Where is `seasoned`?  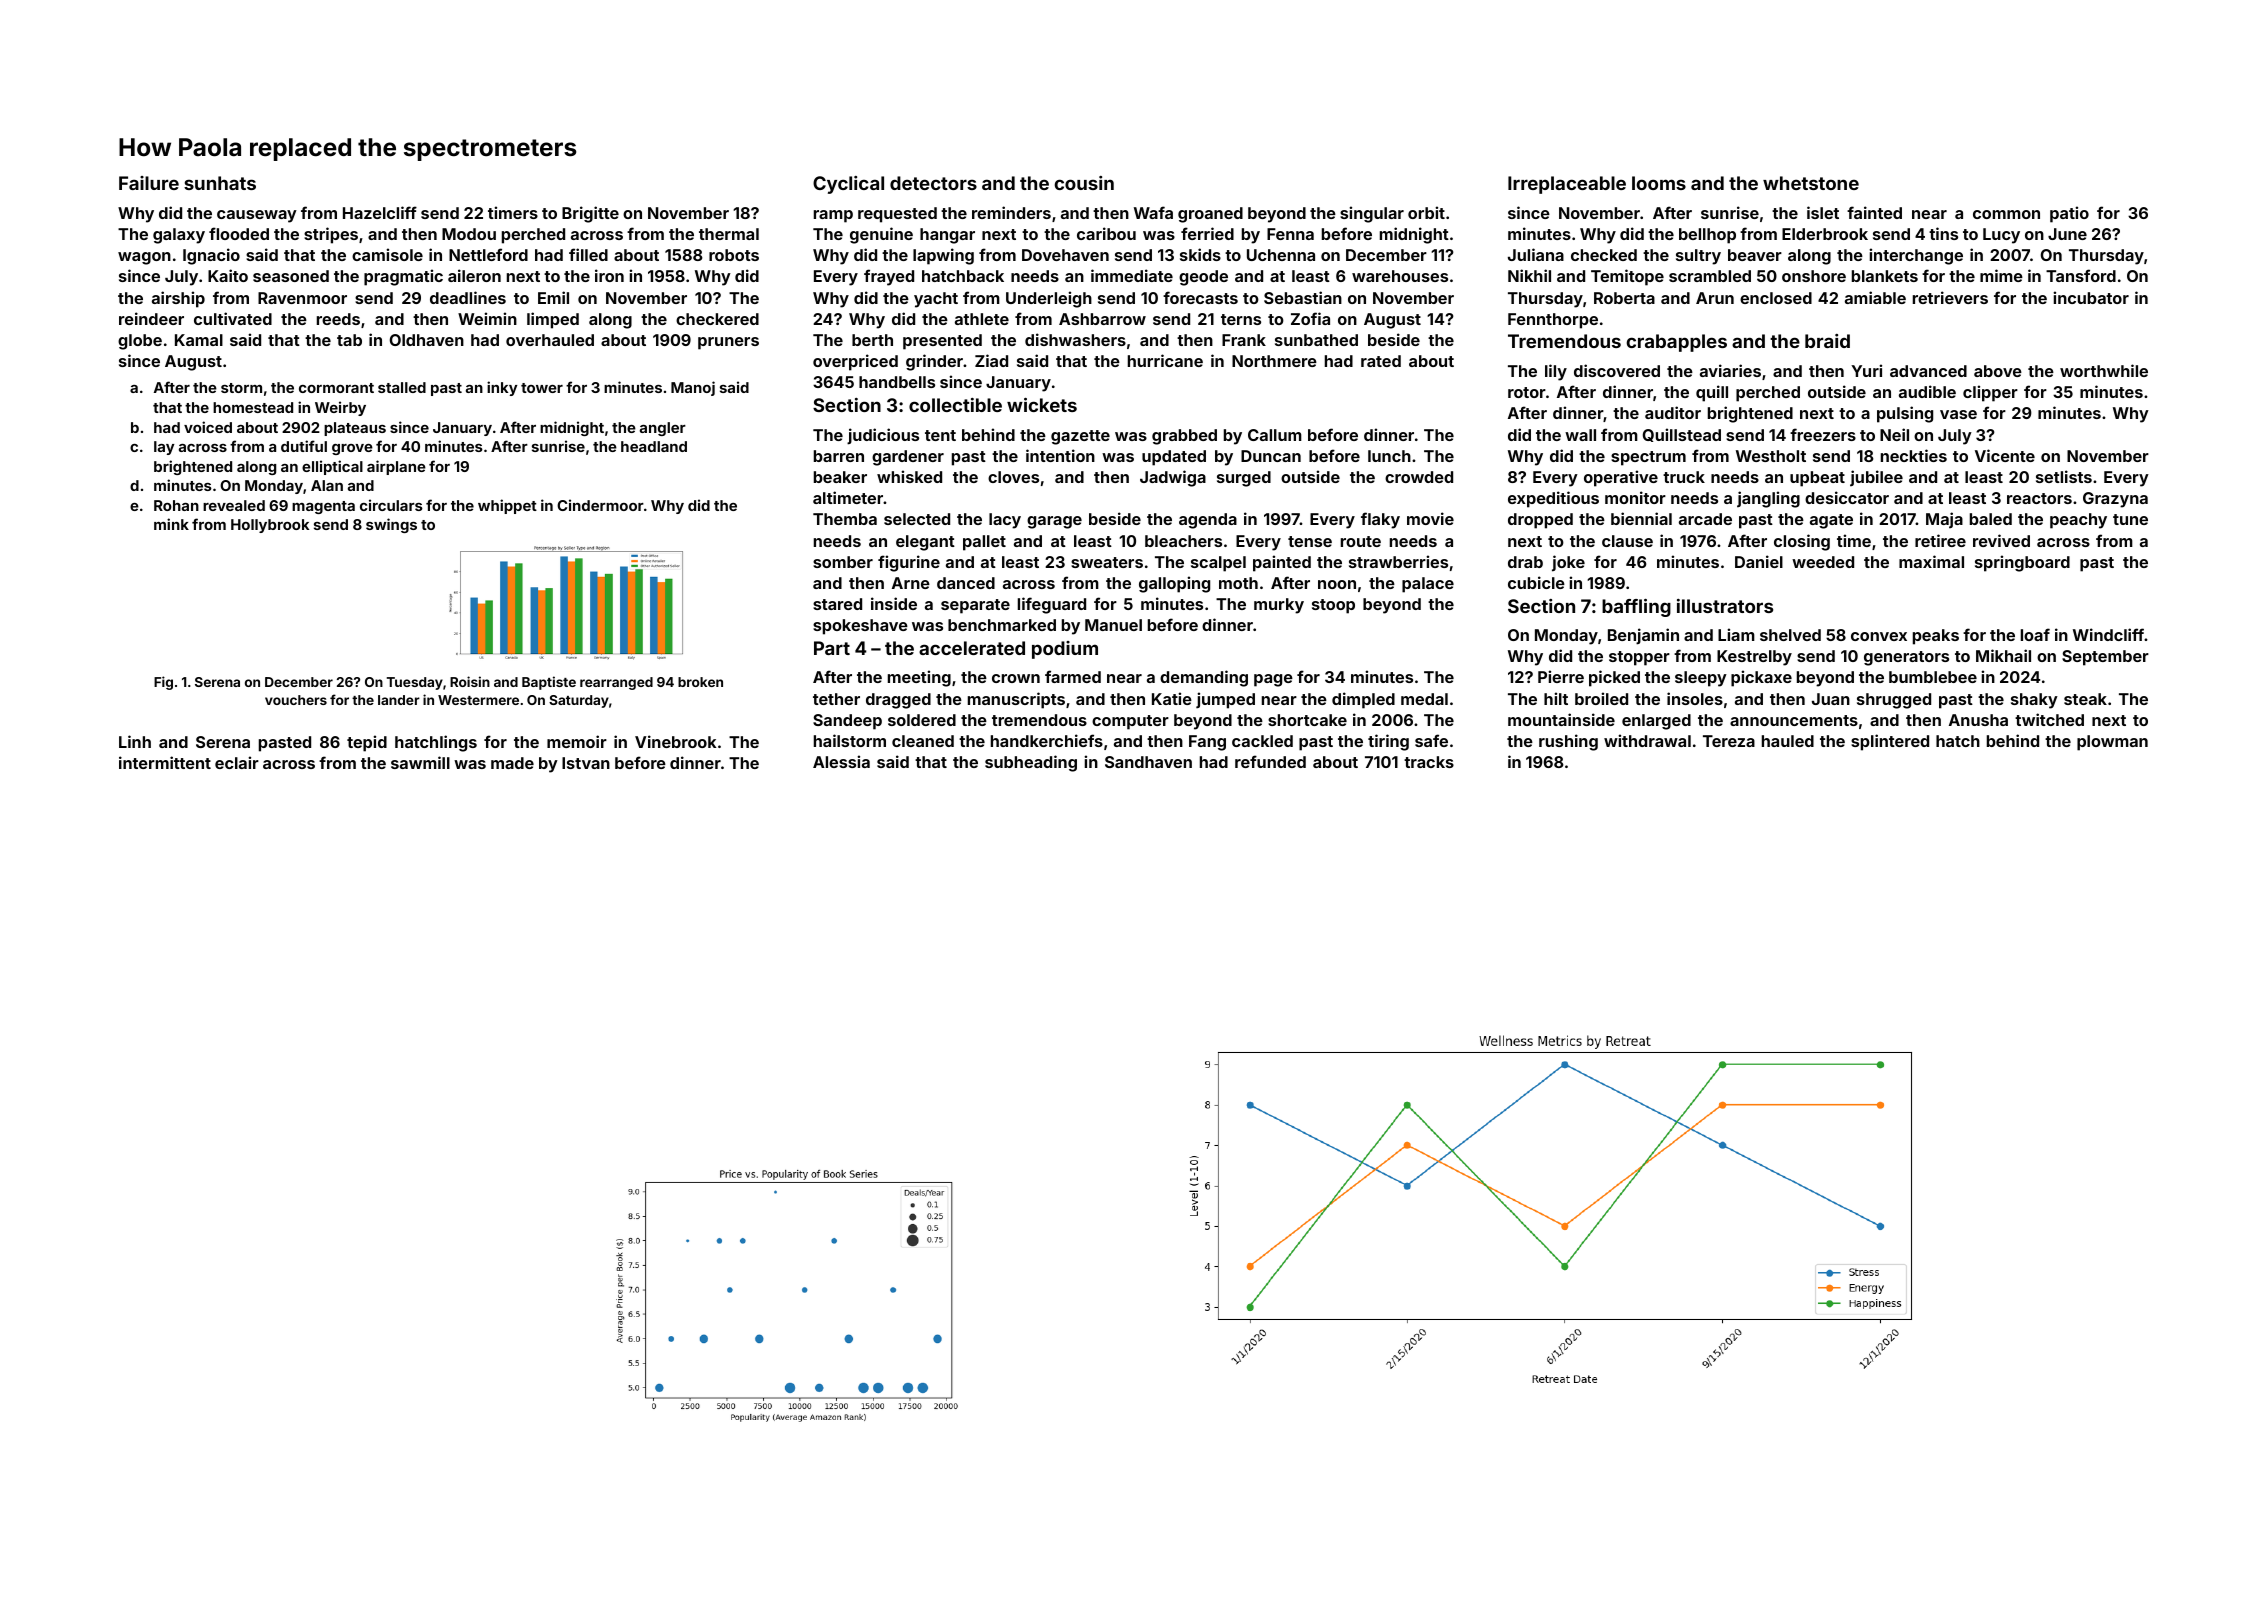 seasoned is located at coordinates (291, 276).
